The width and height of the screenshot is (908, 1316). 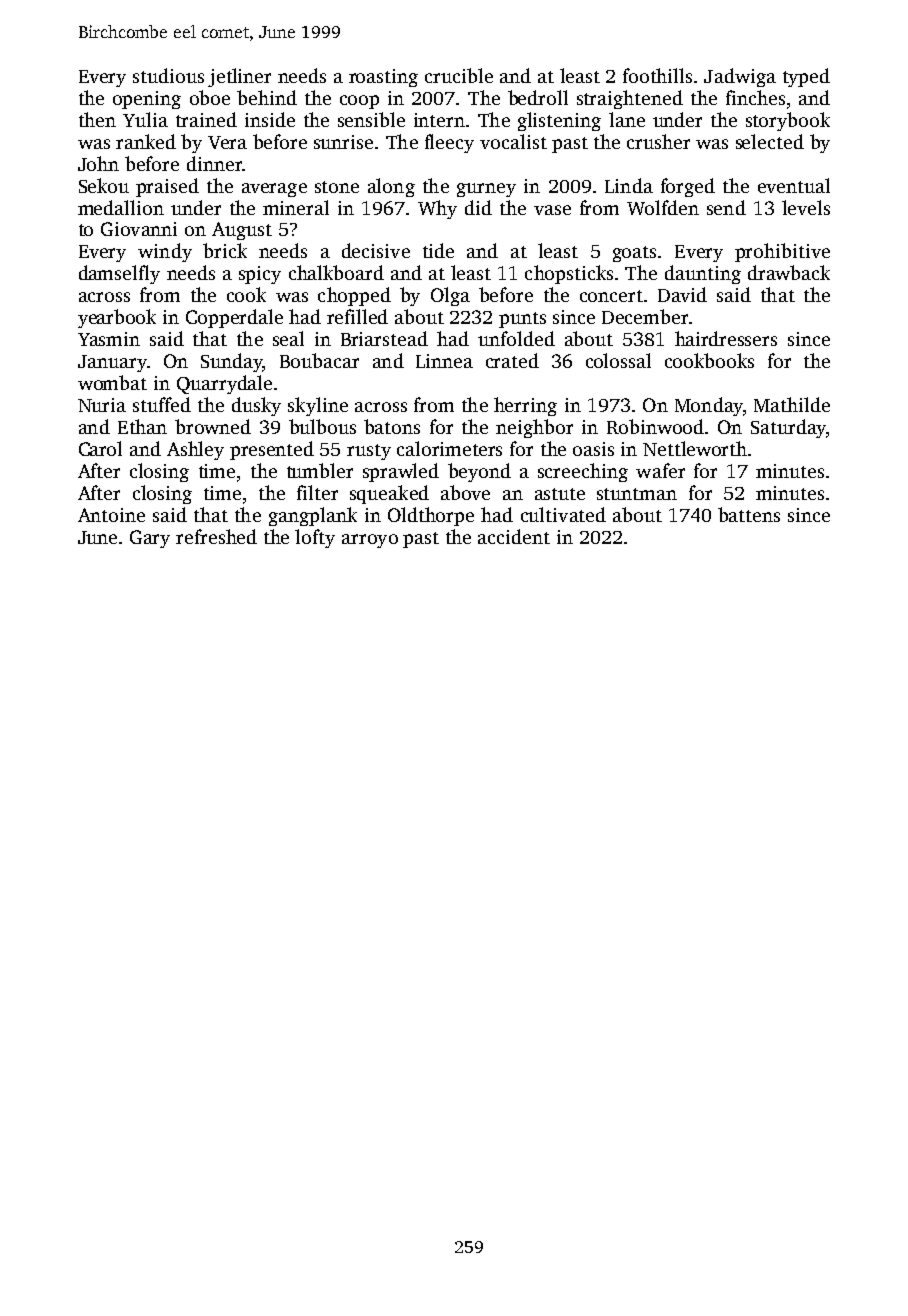 I want to click on Ethan, so click(x=142, y=426).
